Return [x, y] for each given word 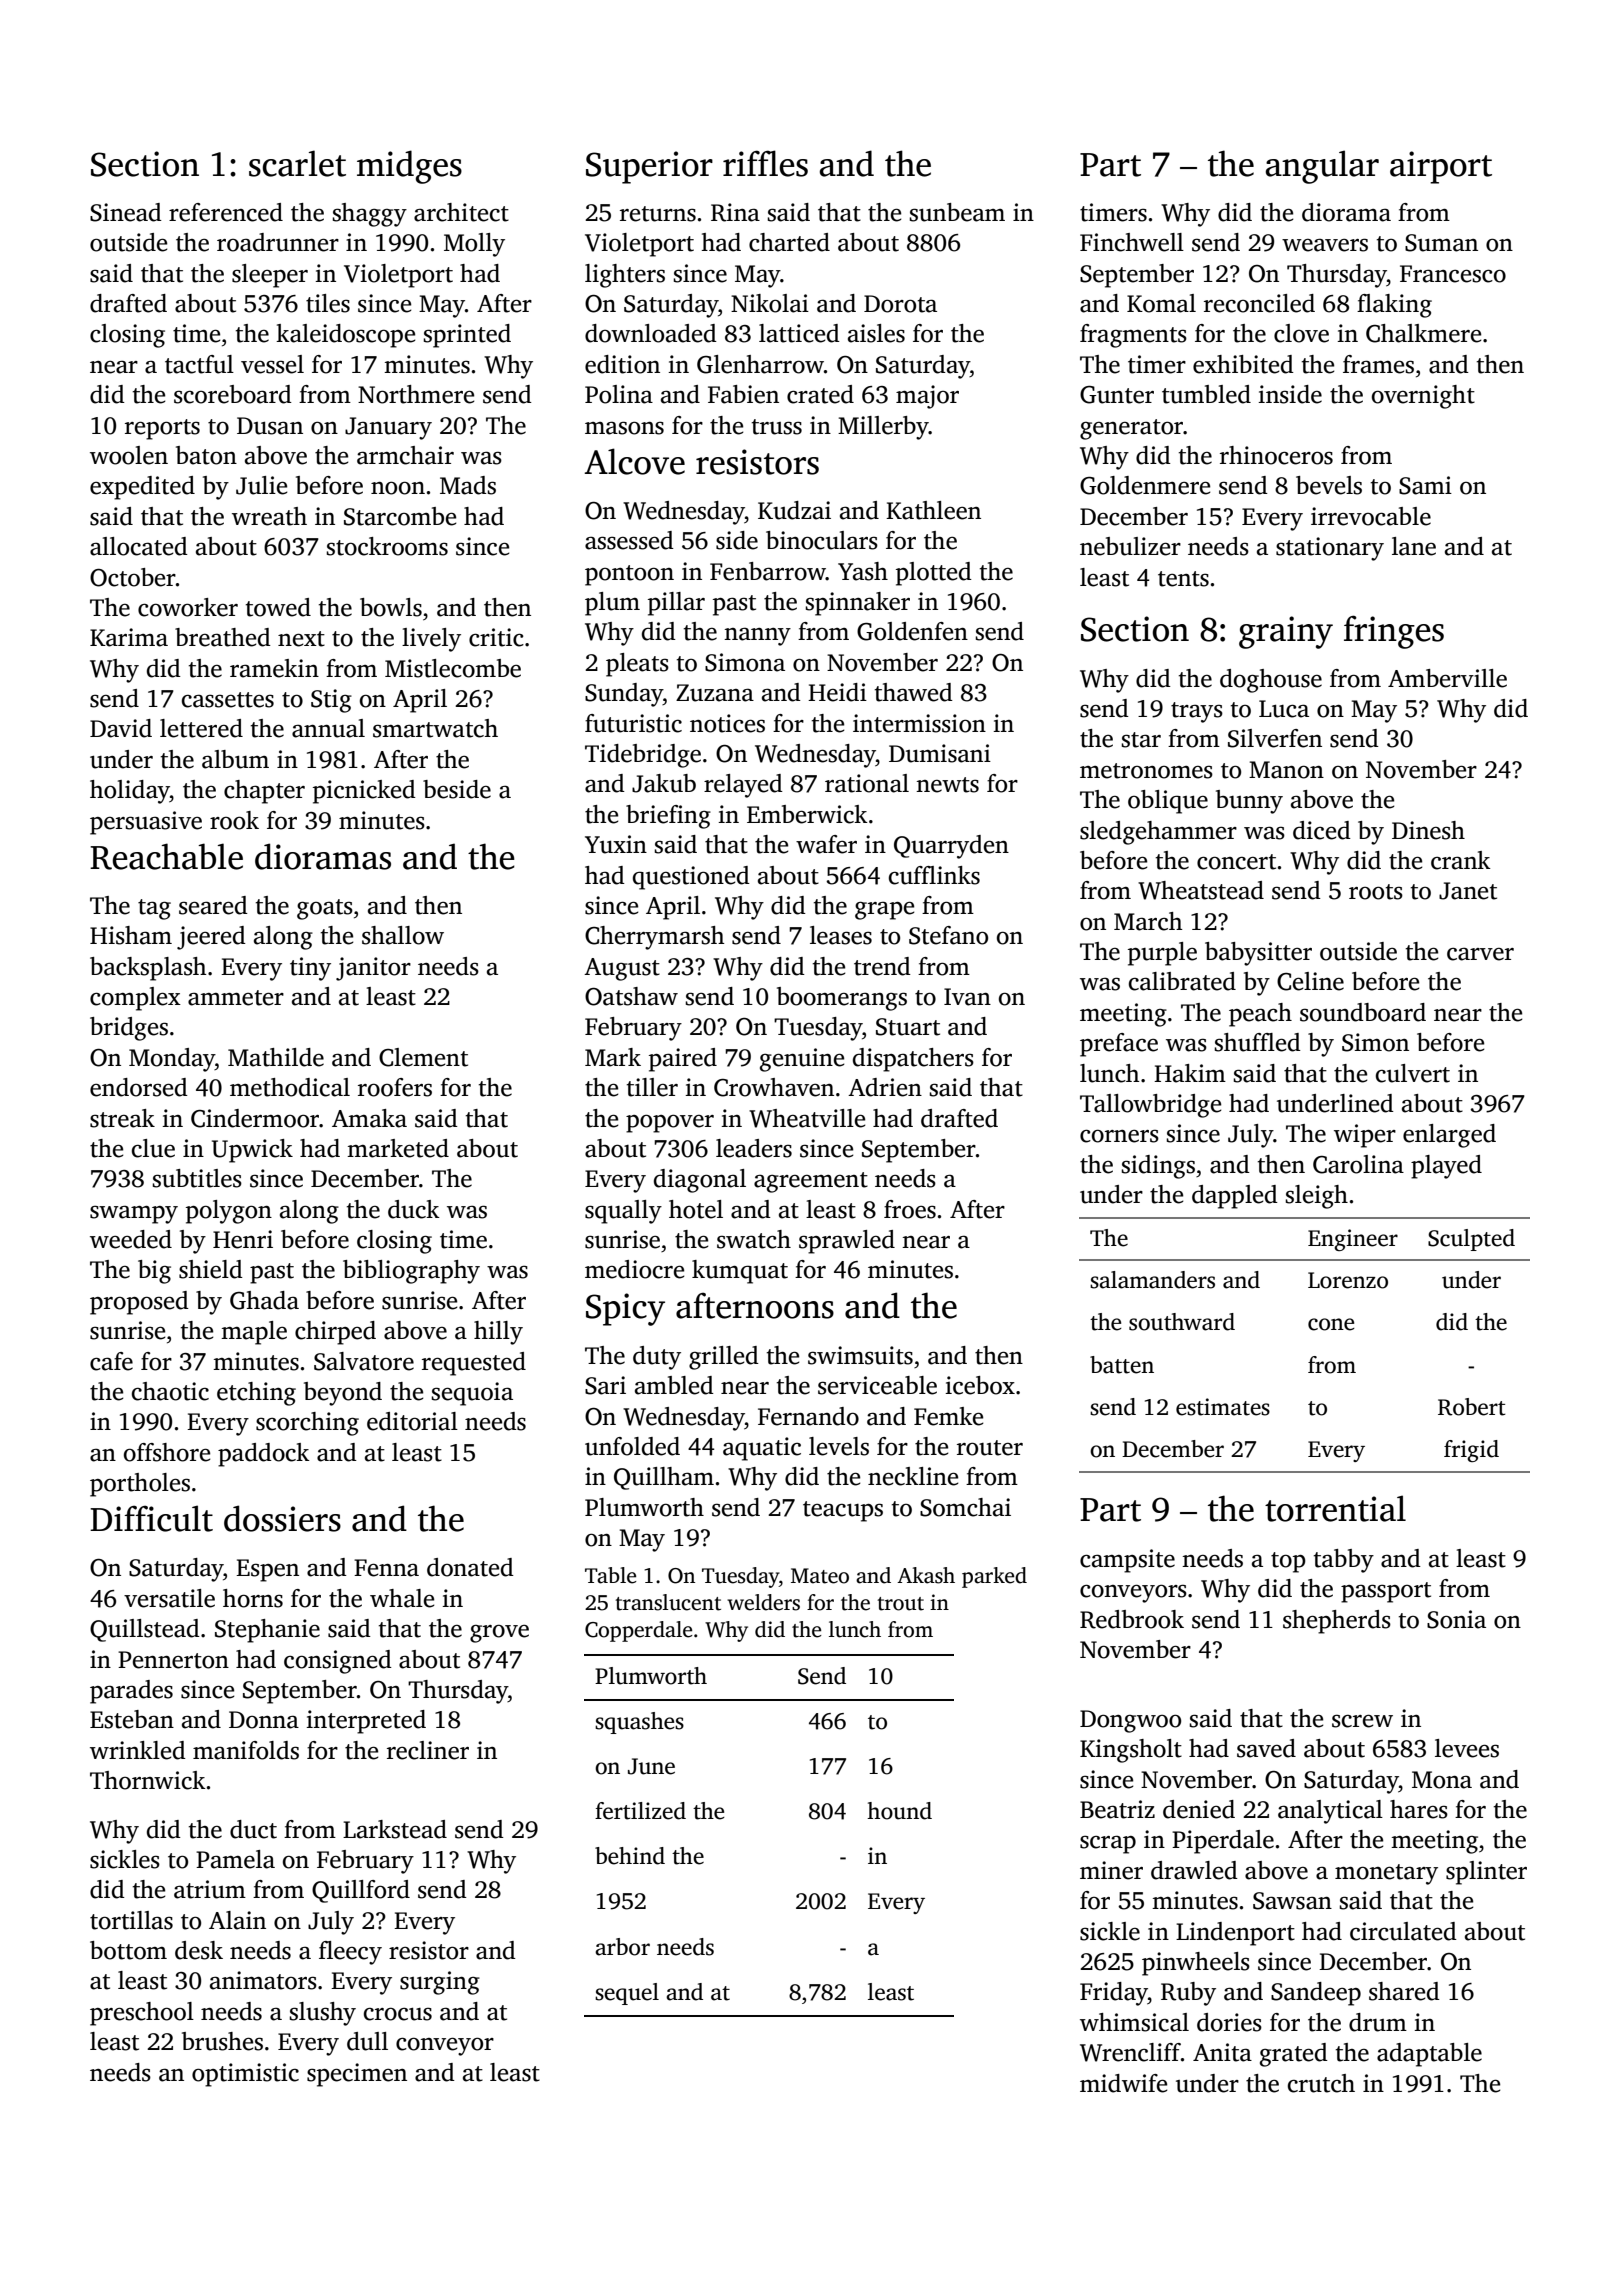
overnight [1423, 397]
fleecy [350, 1953]
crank [1461, 860]
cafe [111, 1361]
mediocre [634, 1269]
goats [325, 909]
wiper [1365, 1136]
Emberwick [807, 814]
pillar [676, 604]
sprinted [467, 336]
